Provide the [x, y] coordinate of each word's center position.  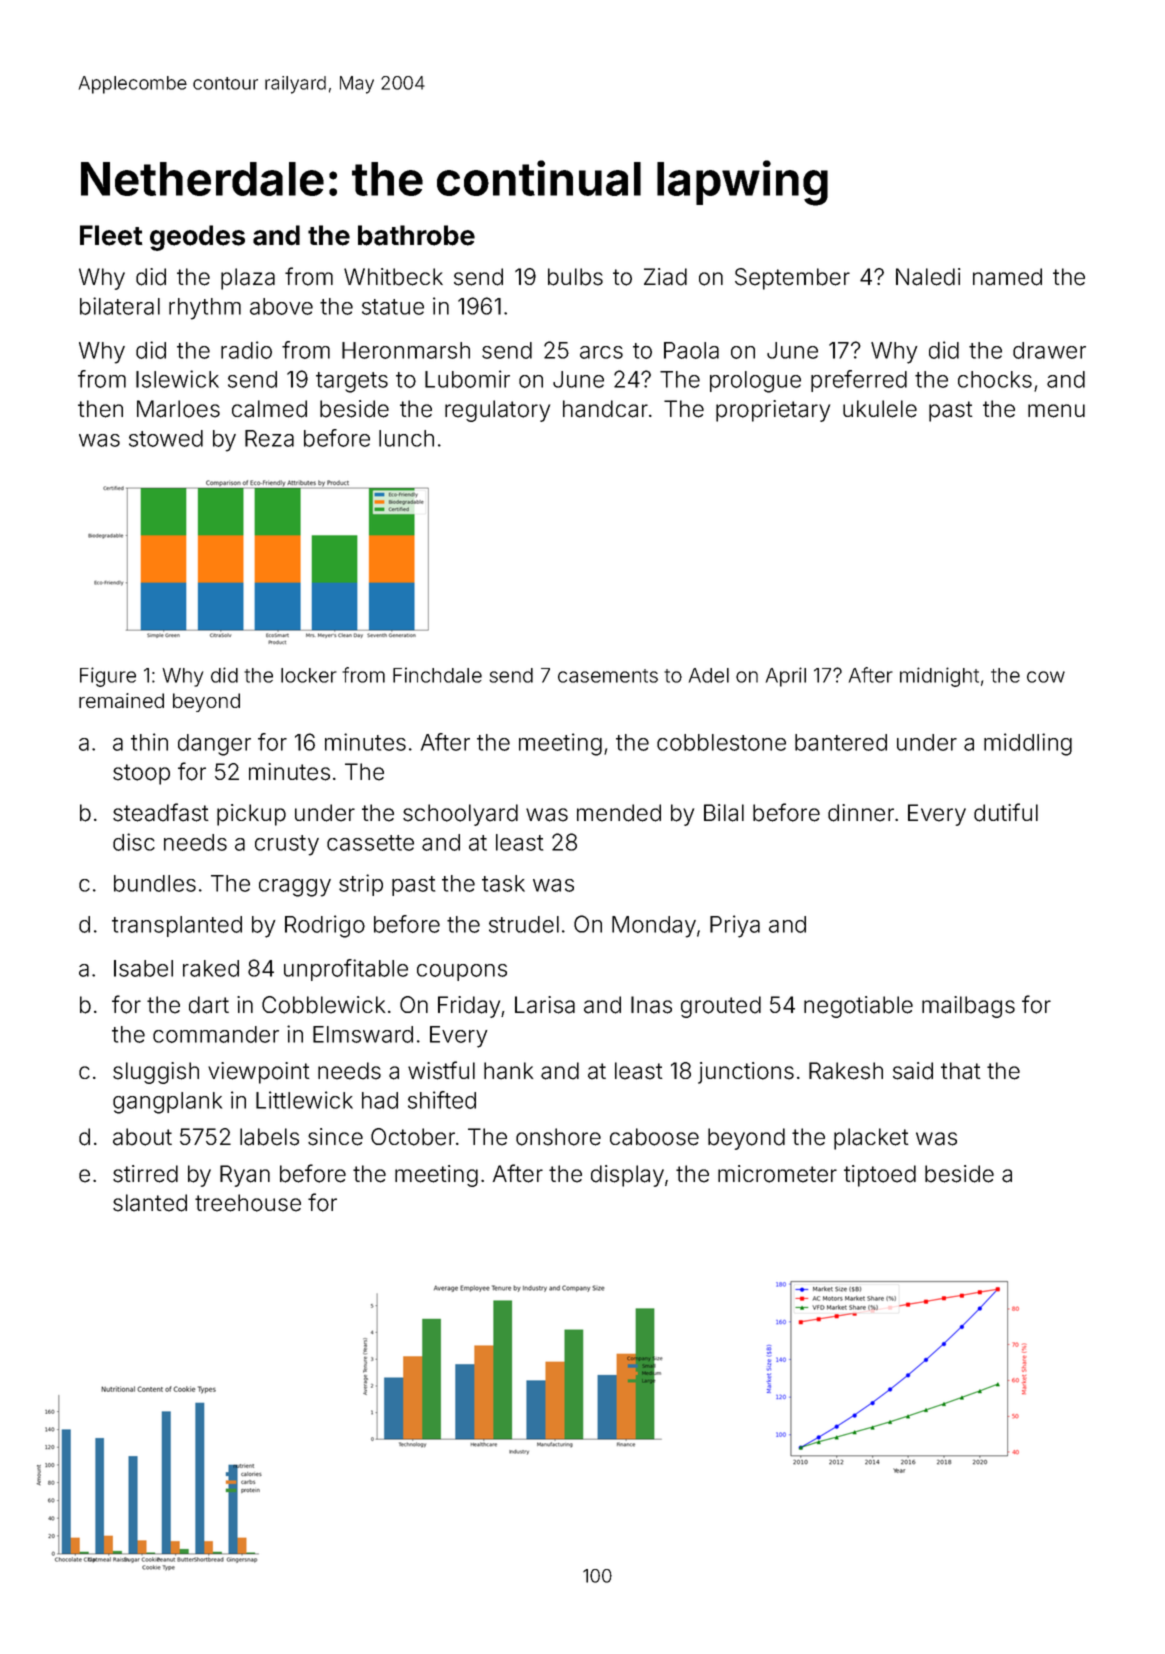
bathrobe [416, 235]
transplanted [177, 926]
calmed [269, 409]
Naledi [928, 277]
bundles [155, 883]
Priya [735, 926]
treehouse [248, 1203]
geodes [197, 238]
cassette [370, 843]
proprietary [773, 411]
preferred [859, 381]
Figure [108, 677]
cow [1046, 677]
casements [608, 676]
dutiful [1006, 812]
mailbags [968, 1007]
